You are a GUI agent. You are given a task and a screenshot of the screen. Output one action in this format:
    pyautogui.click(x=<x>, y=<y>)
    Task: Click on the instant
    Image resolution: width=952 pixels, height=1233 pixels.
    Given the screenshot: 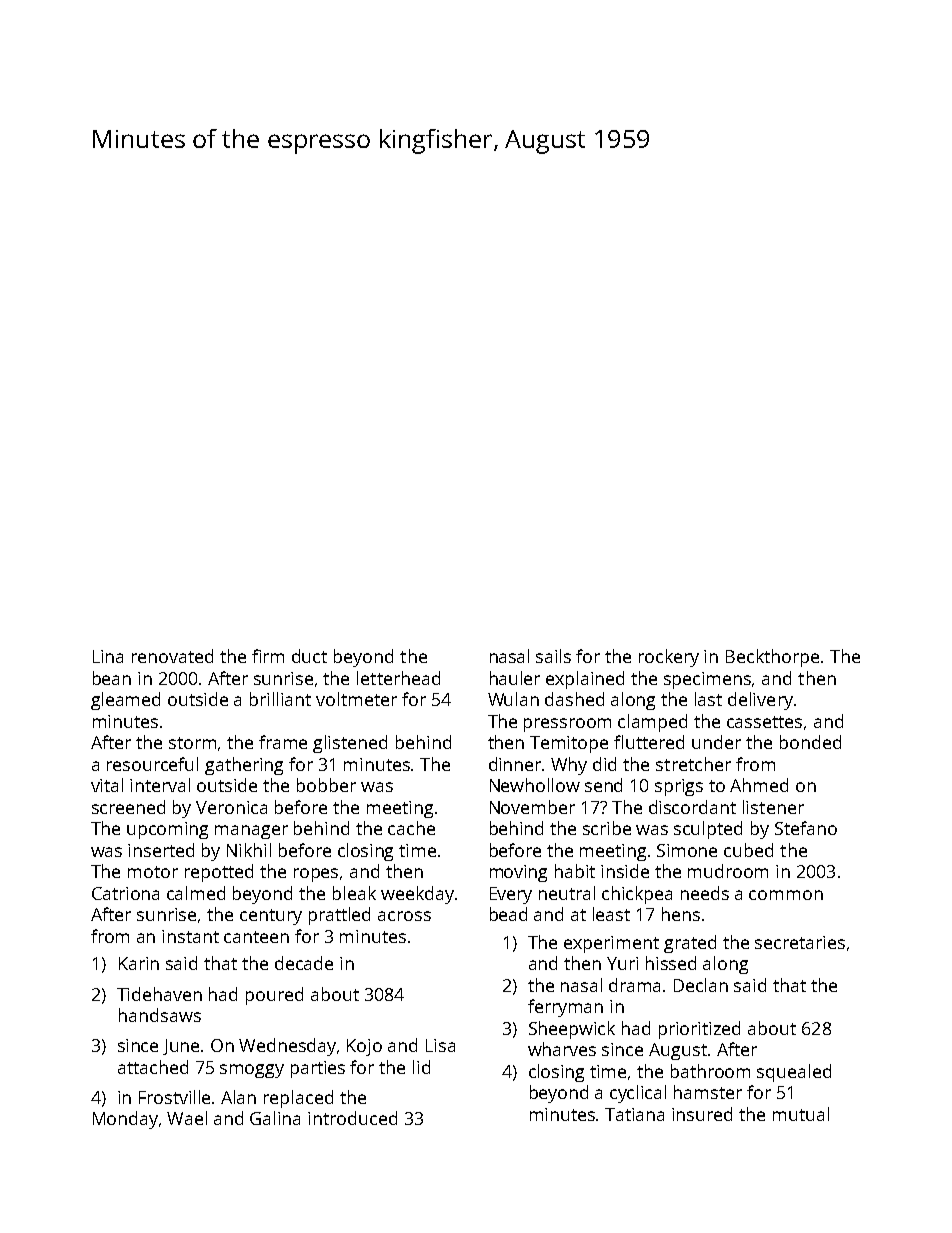 What is the action you would take?
    pyautogui.click(x=190, y=936)
